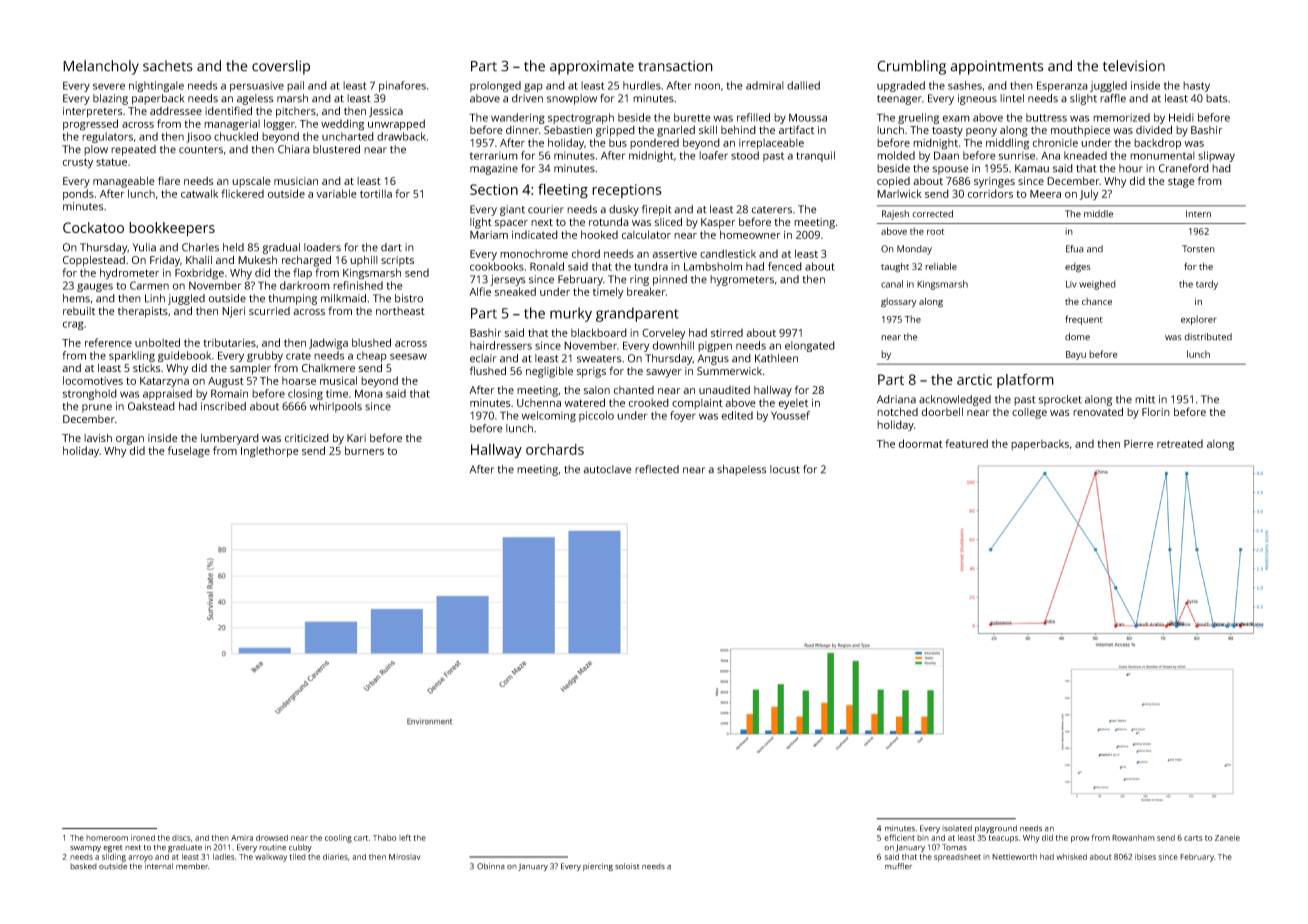 This screenshot has height=924, width=1308. Describe the element at coordinates (396, 124) in the screenshot. I see `unwrapped` at that location.
